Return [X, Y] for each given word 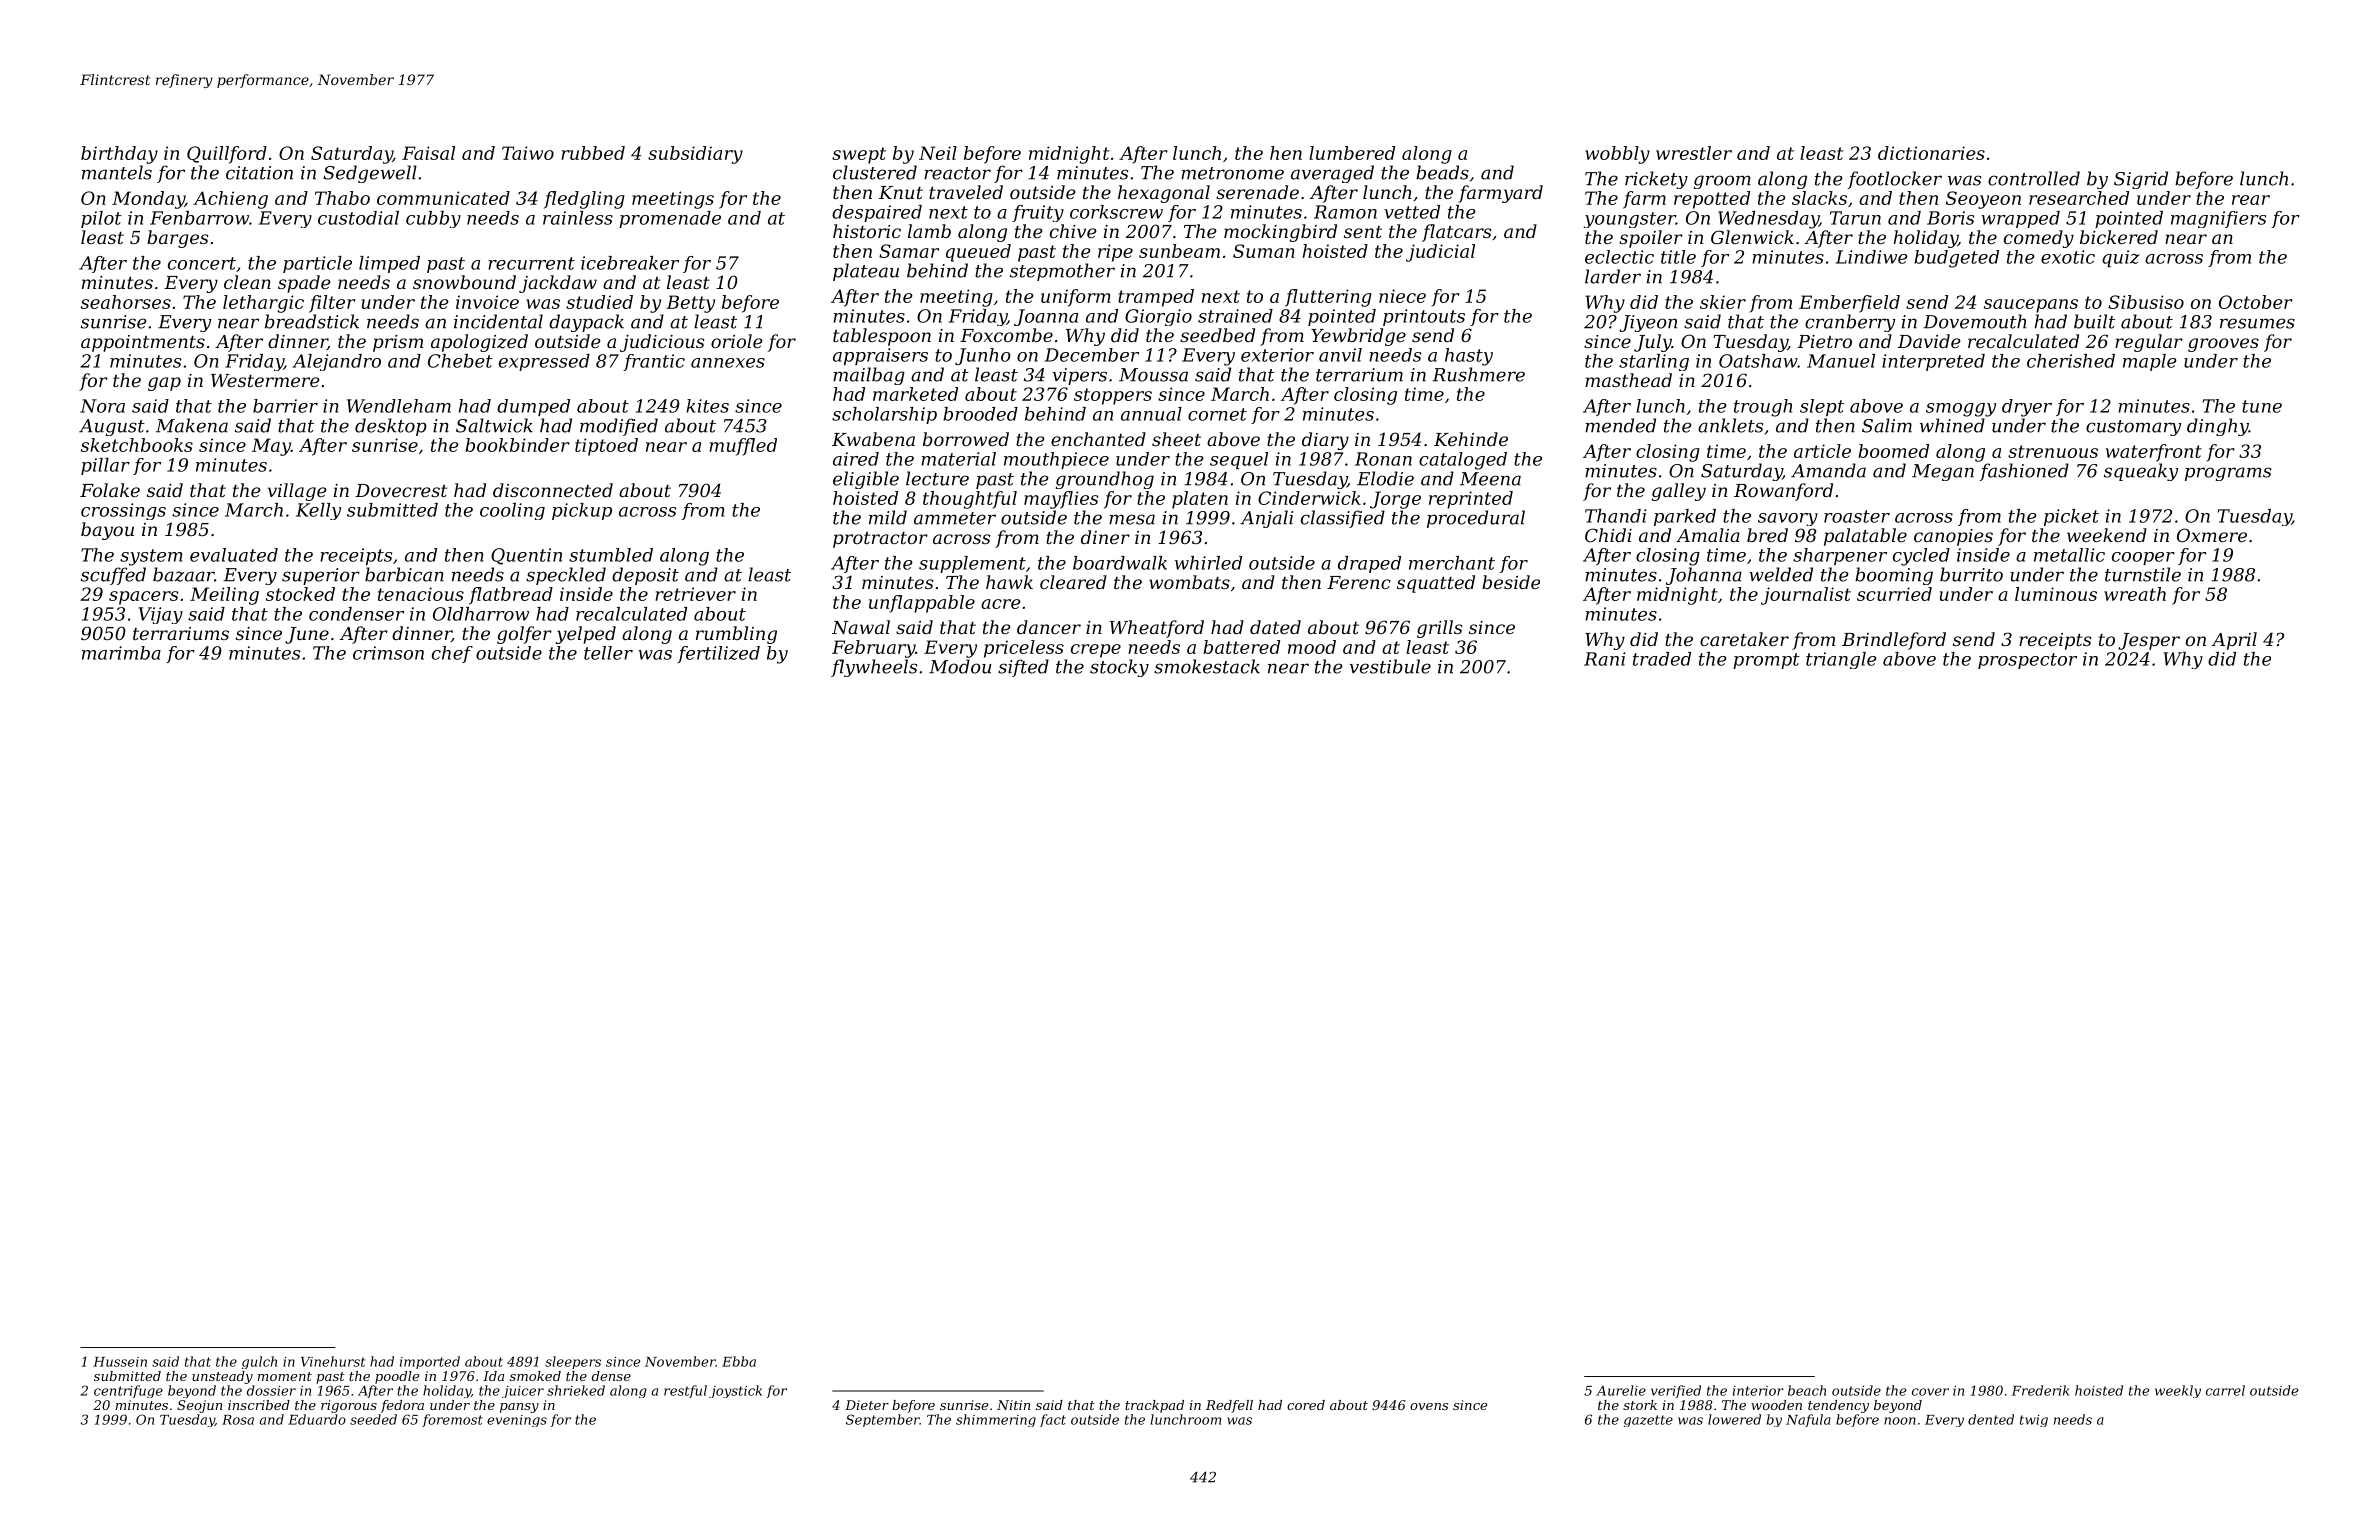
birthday [119, 155]
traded [1662, 659]
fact [1053, 1420]
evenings [517, 1421]
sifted [1023, 668]
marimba [121, 653]
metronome [1232, 173]
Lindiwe [1872, 257]
